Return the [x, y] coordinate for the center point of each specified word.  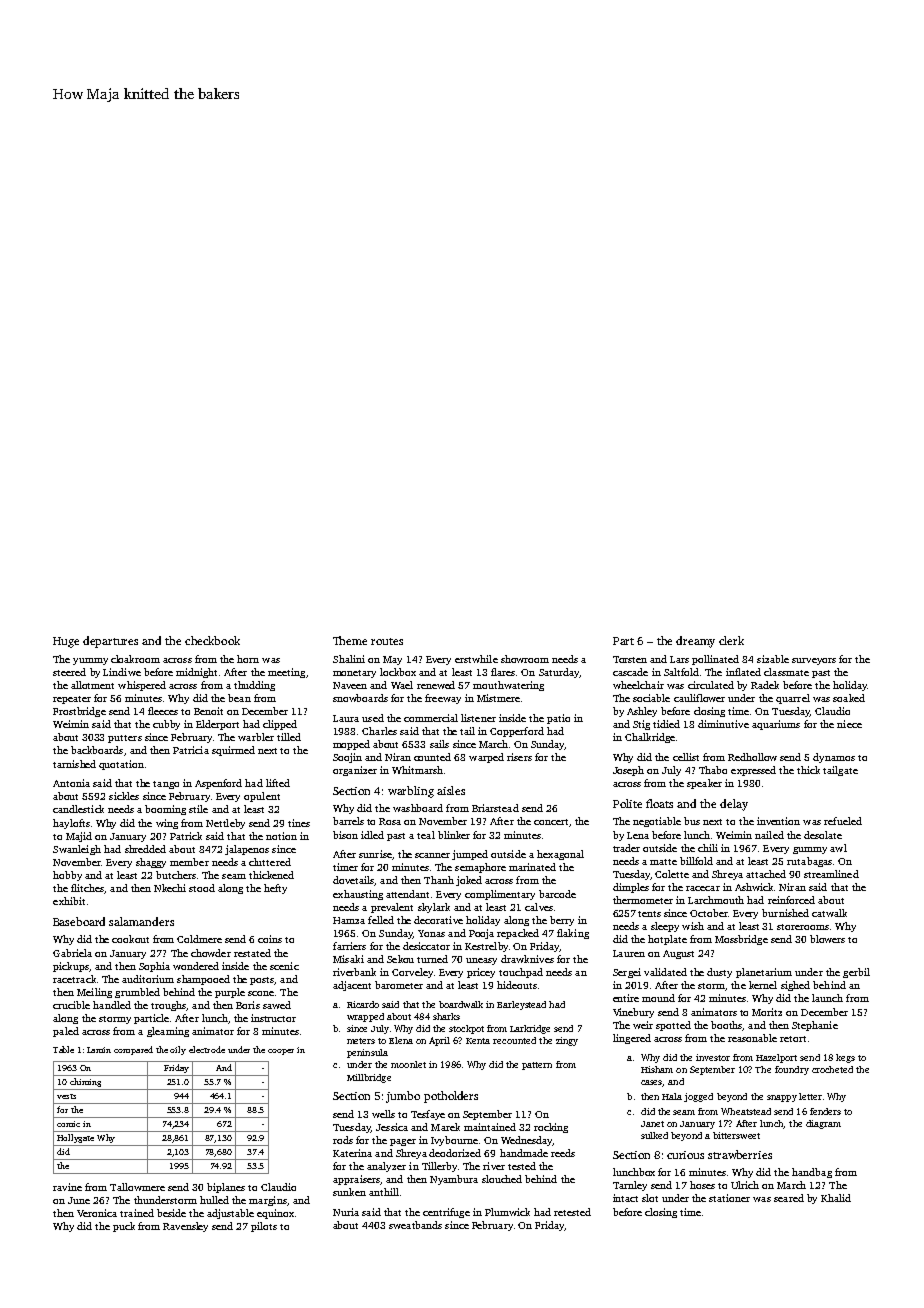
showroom [525, 659]
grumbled [137, 993]
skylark [434, 908]
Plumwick [507, 1212]
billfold [696, 861]
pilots [264, 1227]
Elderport [217, 725]
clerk [731, 640]
